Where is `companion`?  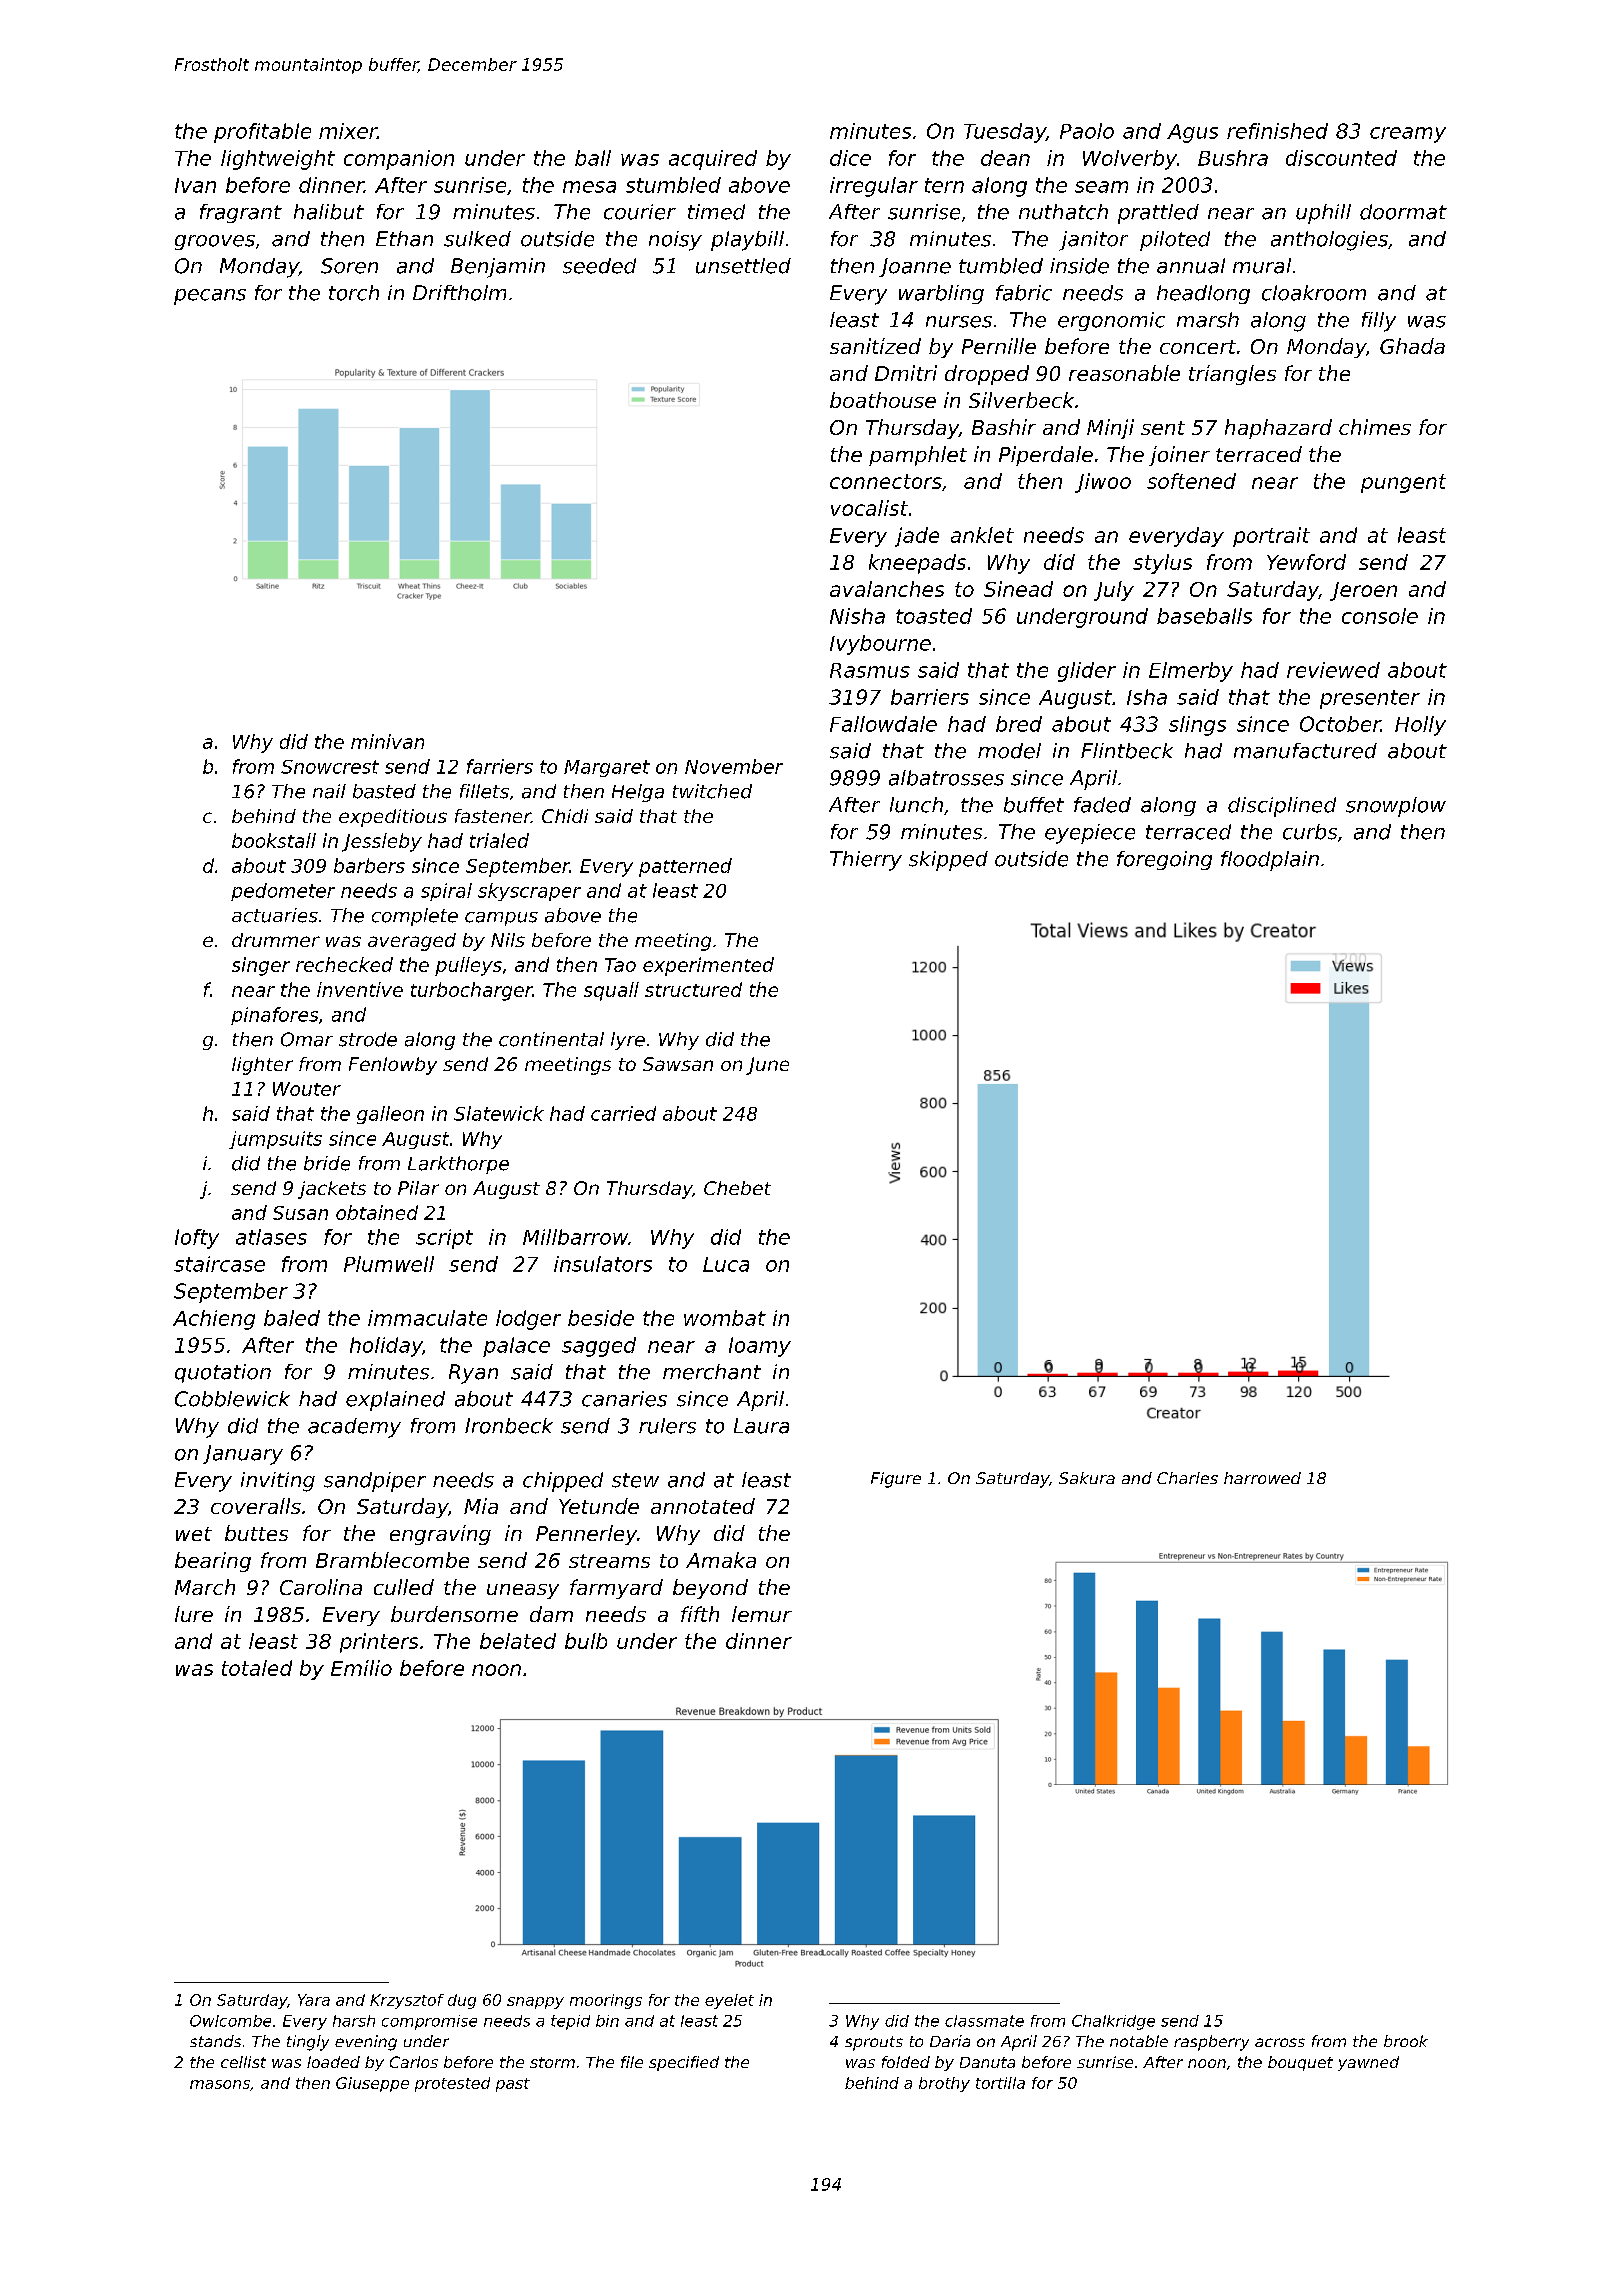 companion is located at coordinates (399, 160).
